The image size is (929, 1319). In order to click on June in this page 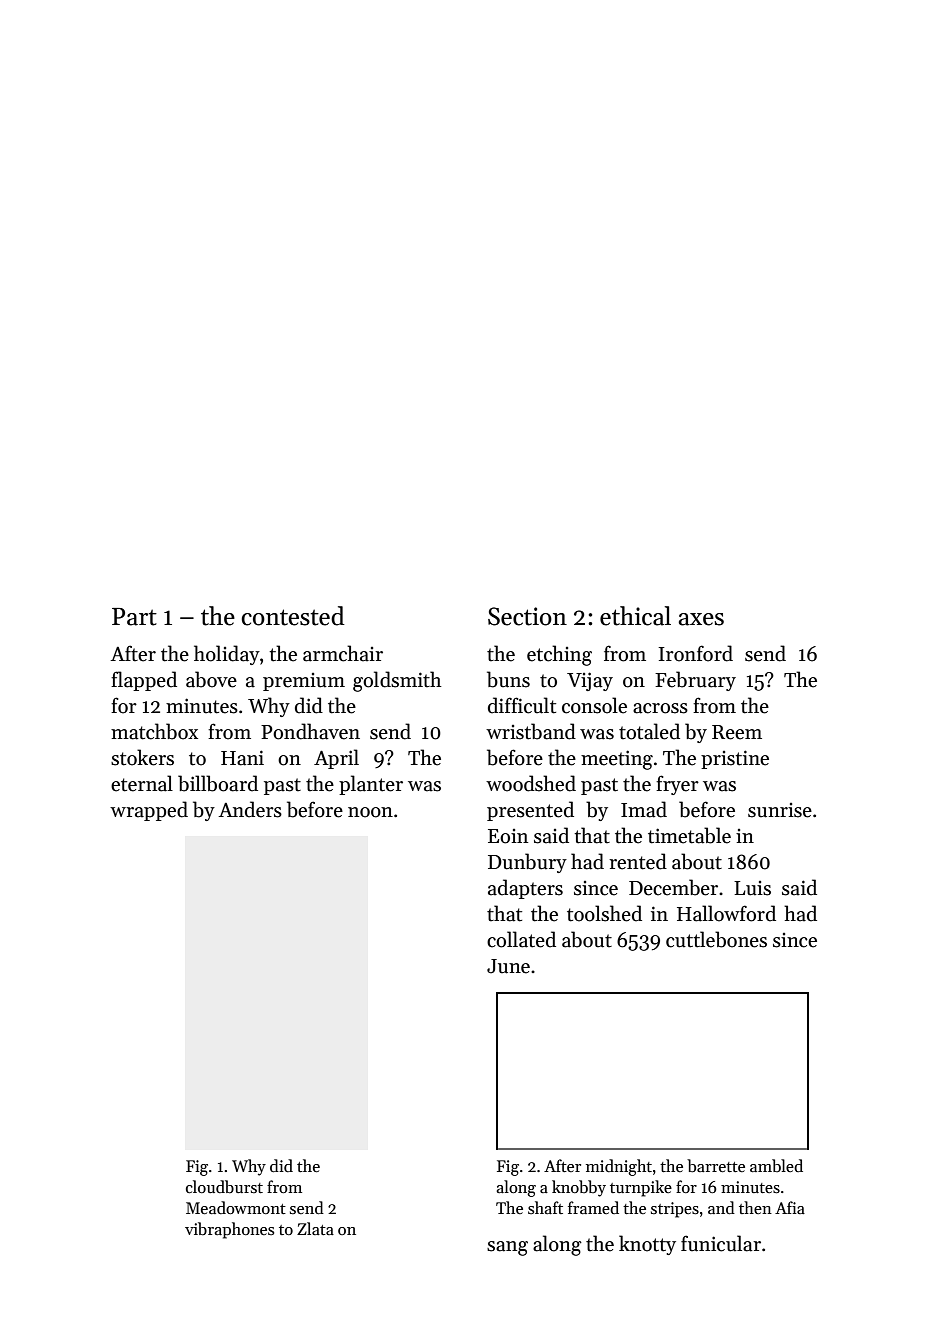, I will do `click(508, 966)`.
